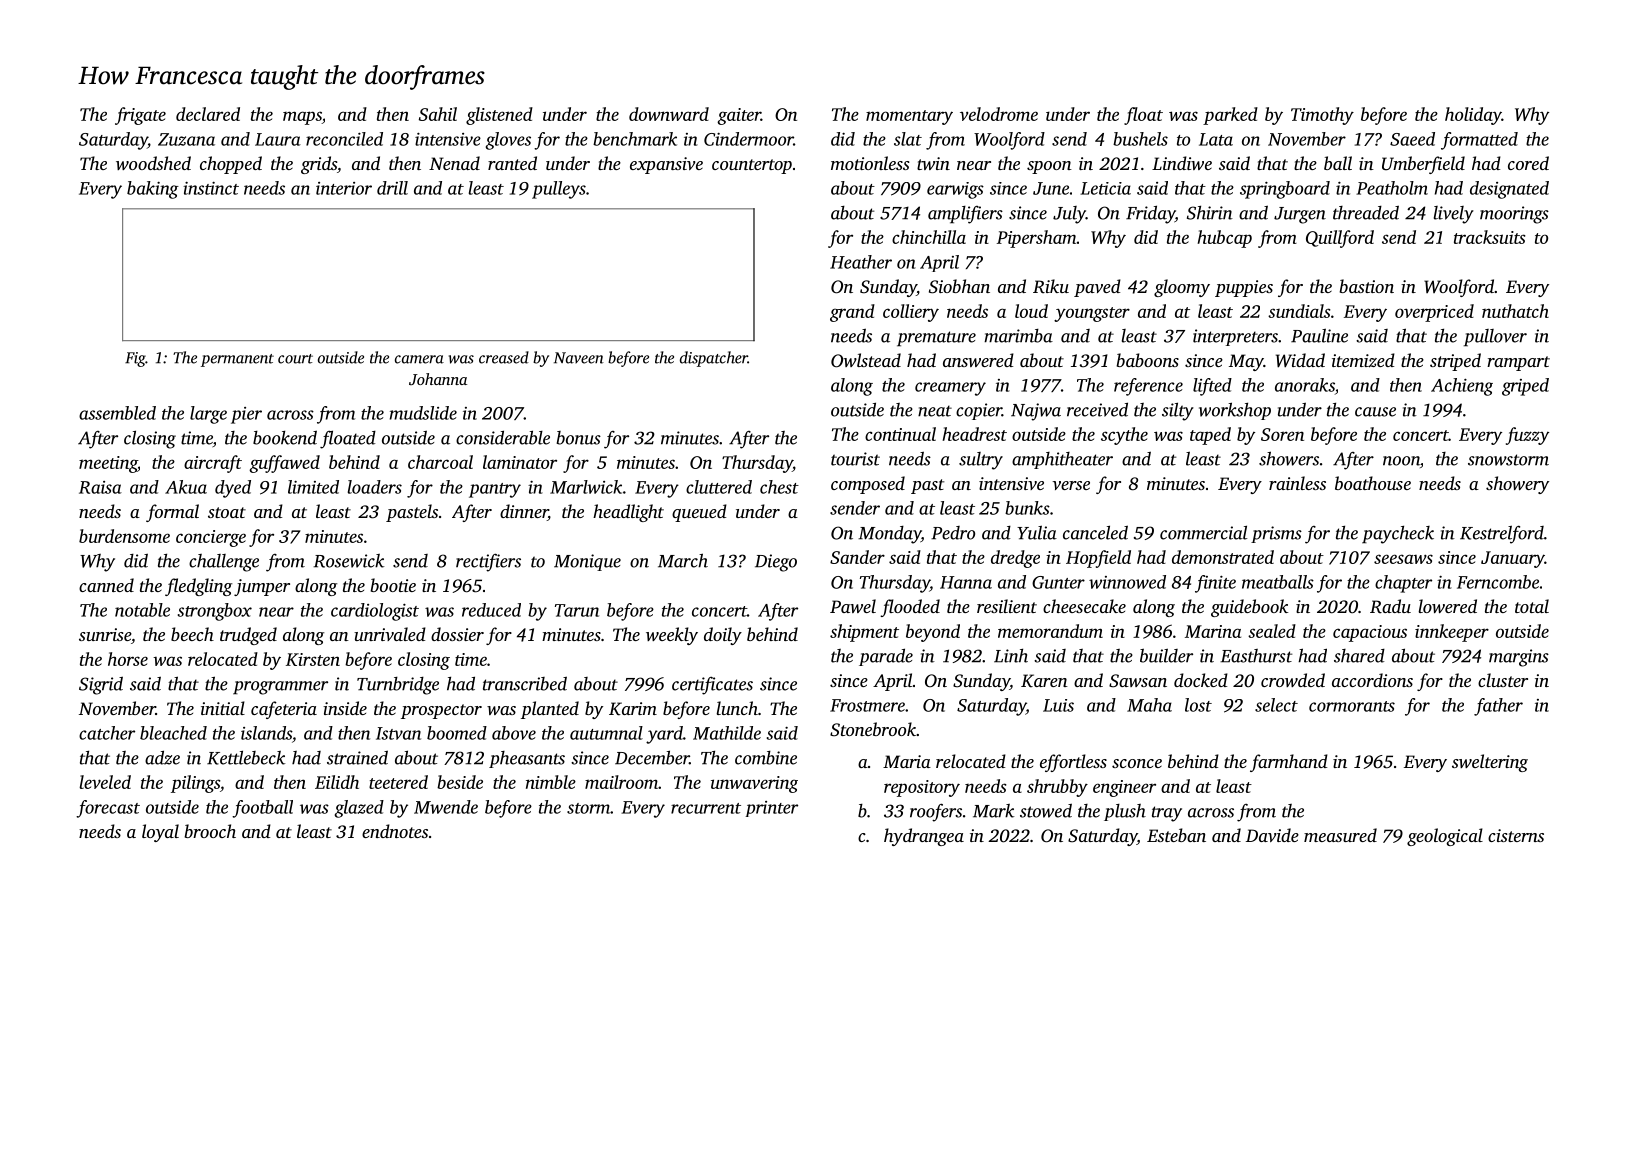 The width and height of the document is (1628, 1151). What do you see at coordinates (999, 114) in the document?
I see `velodrome` at bounding box center [999, 114].
